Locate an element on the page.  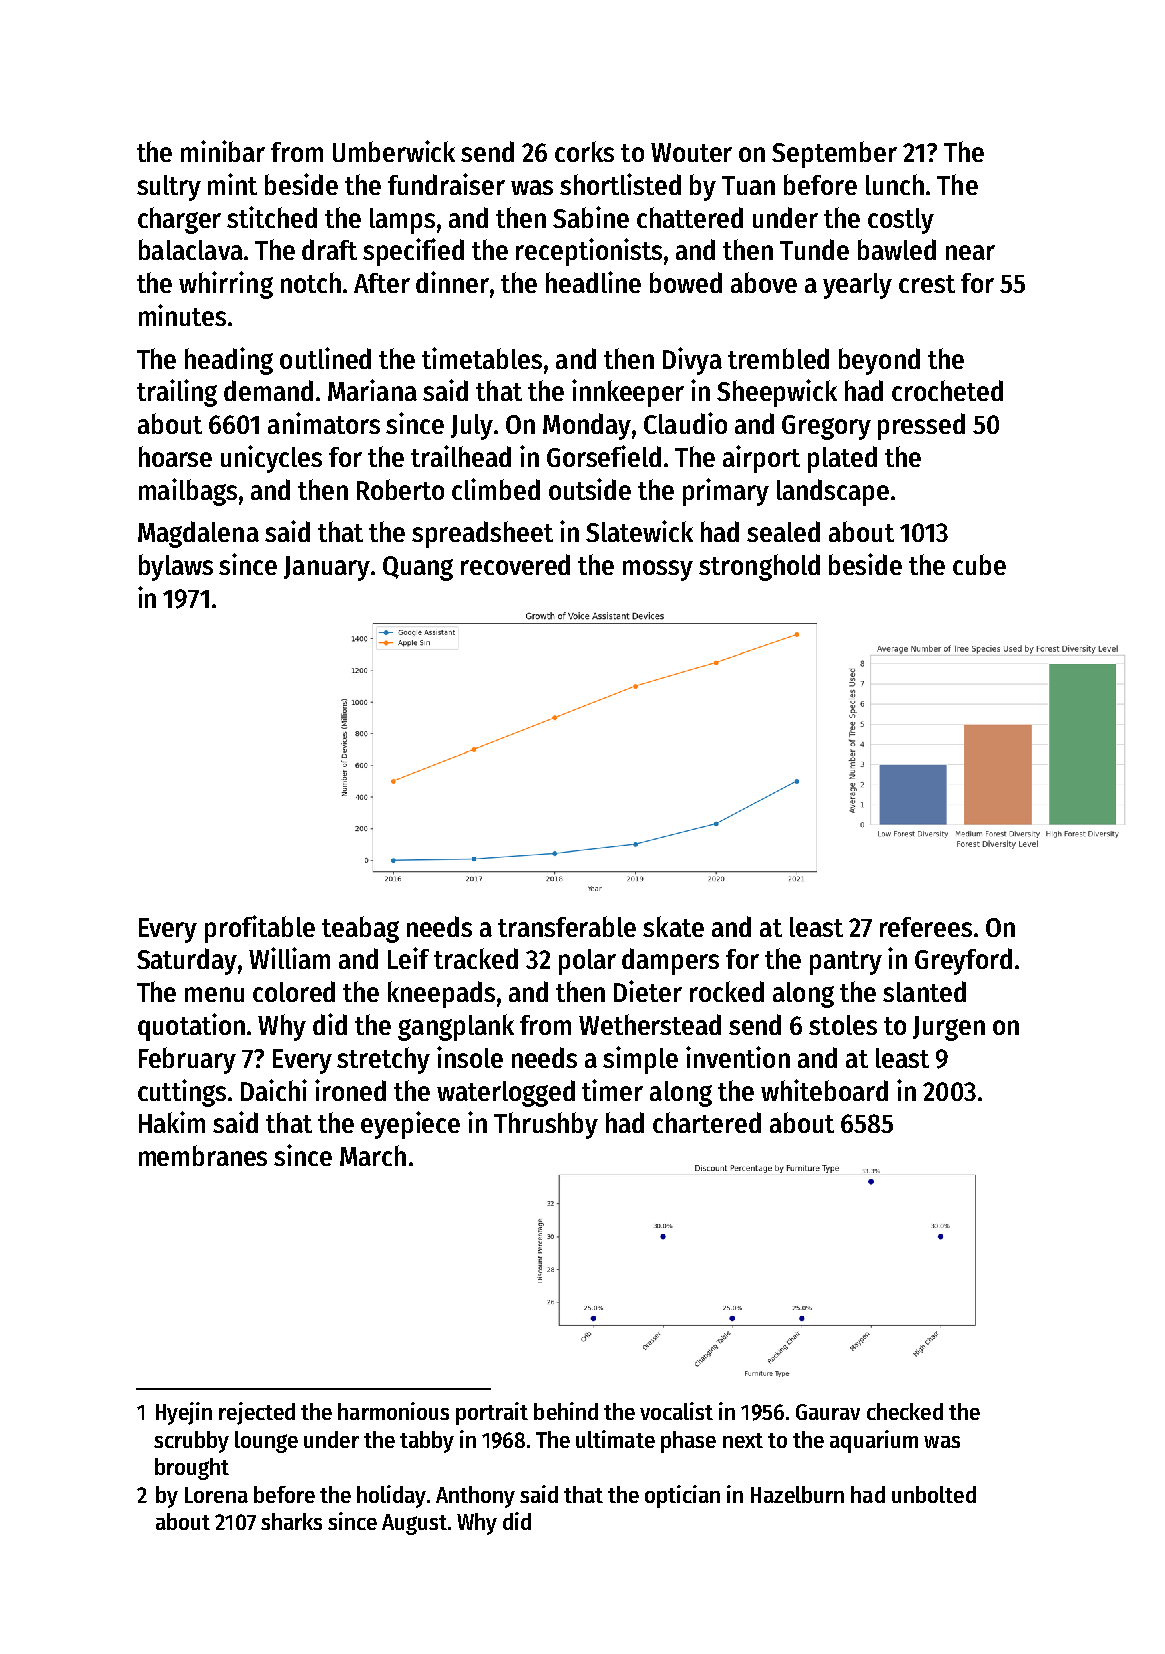
Roberto is located at coordinates (400, 489).
